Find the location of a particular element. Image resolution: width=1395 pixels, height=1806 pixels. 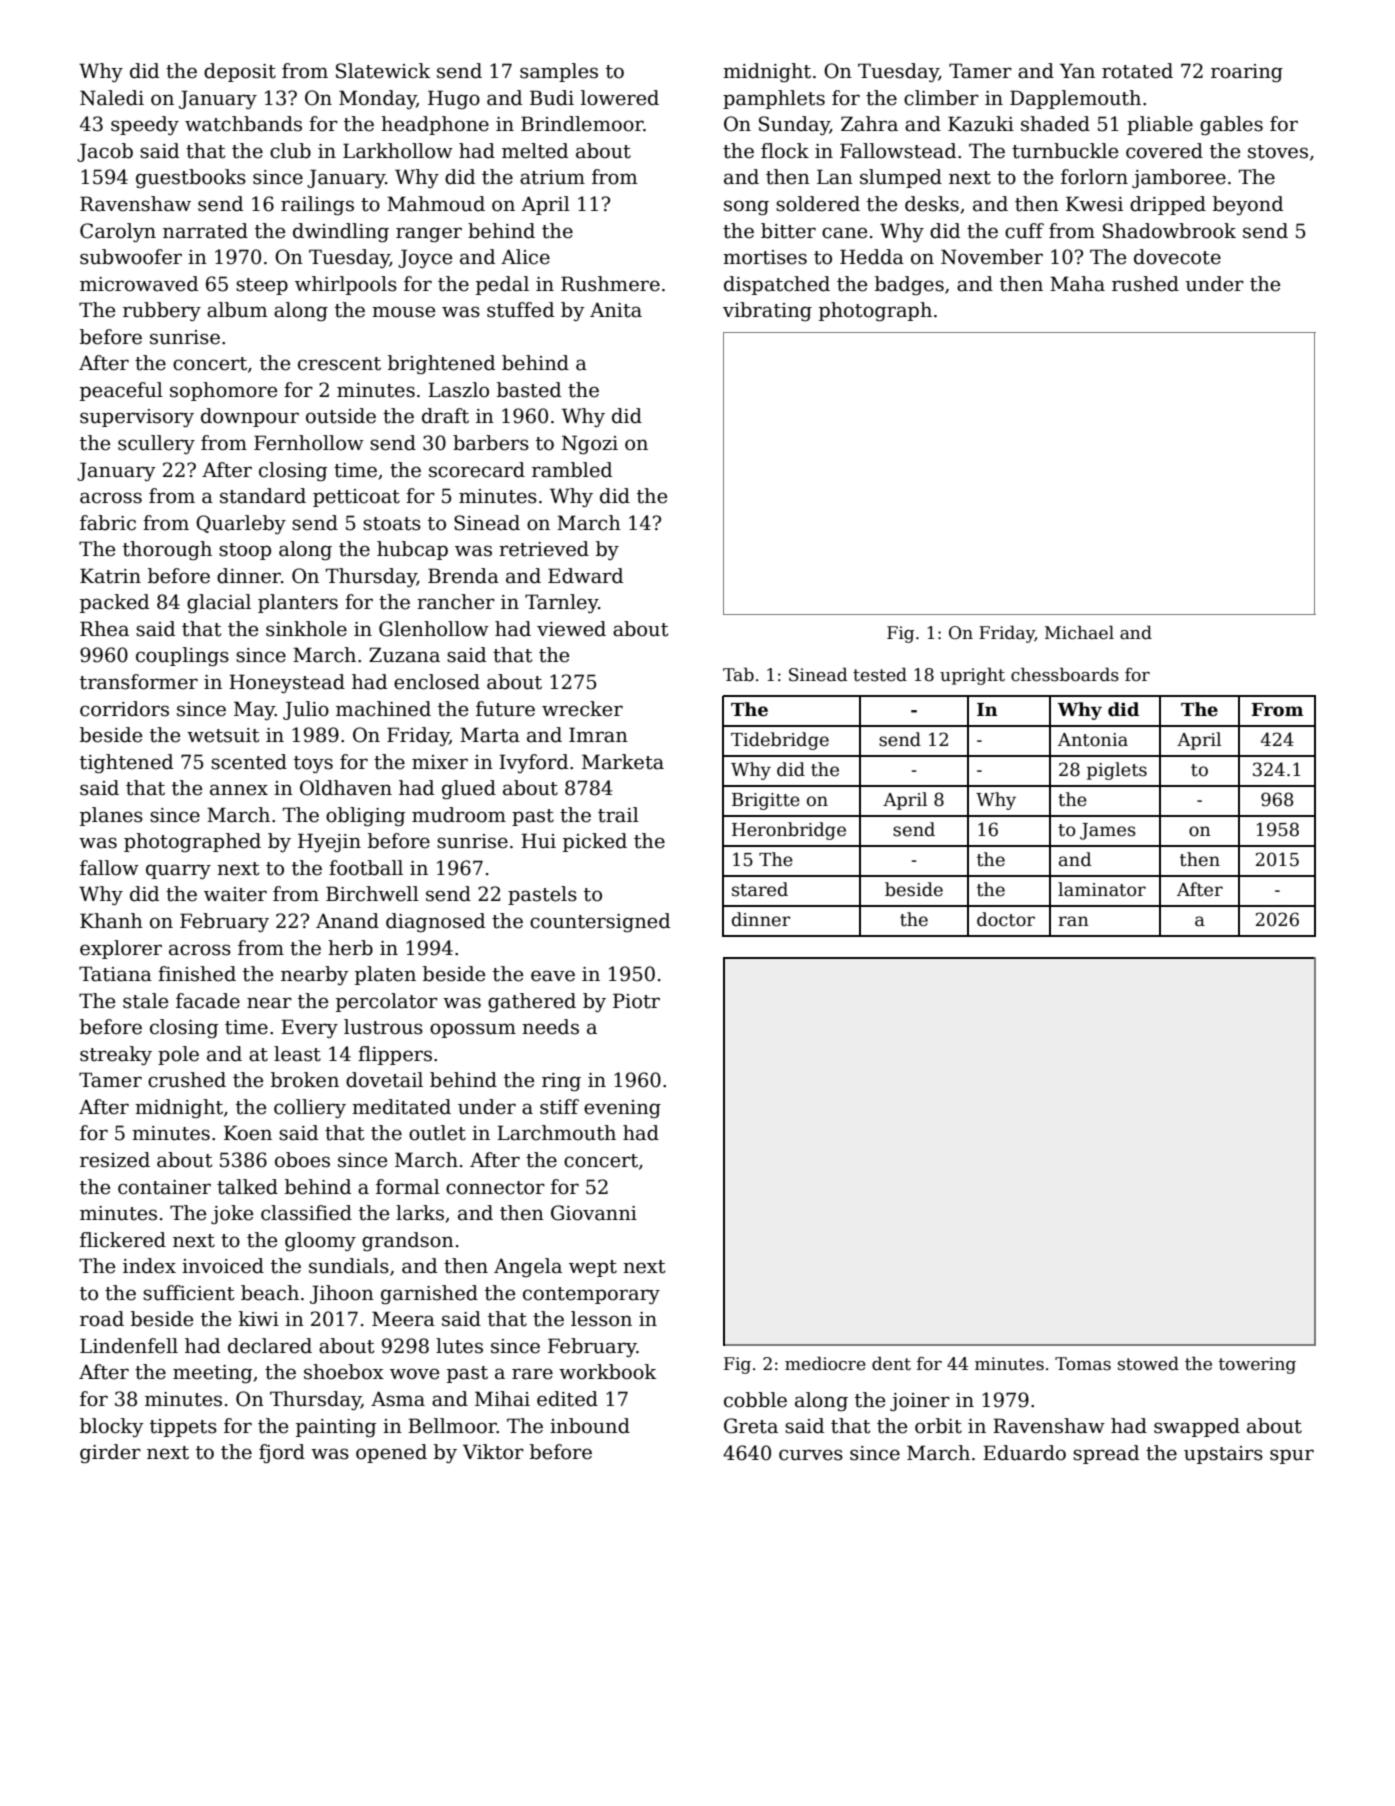

curves is located at coordinates (811, 1455).
